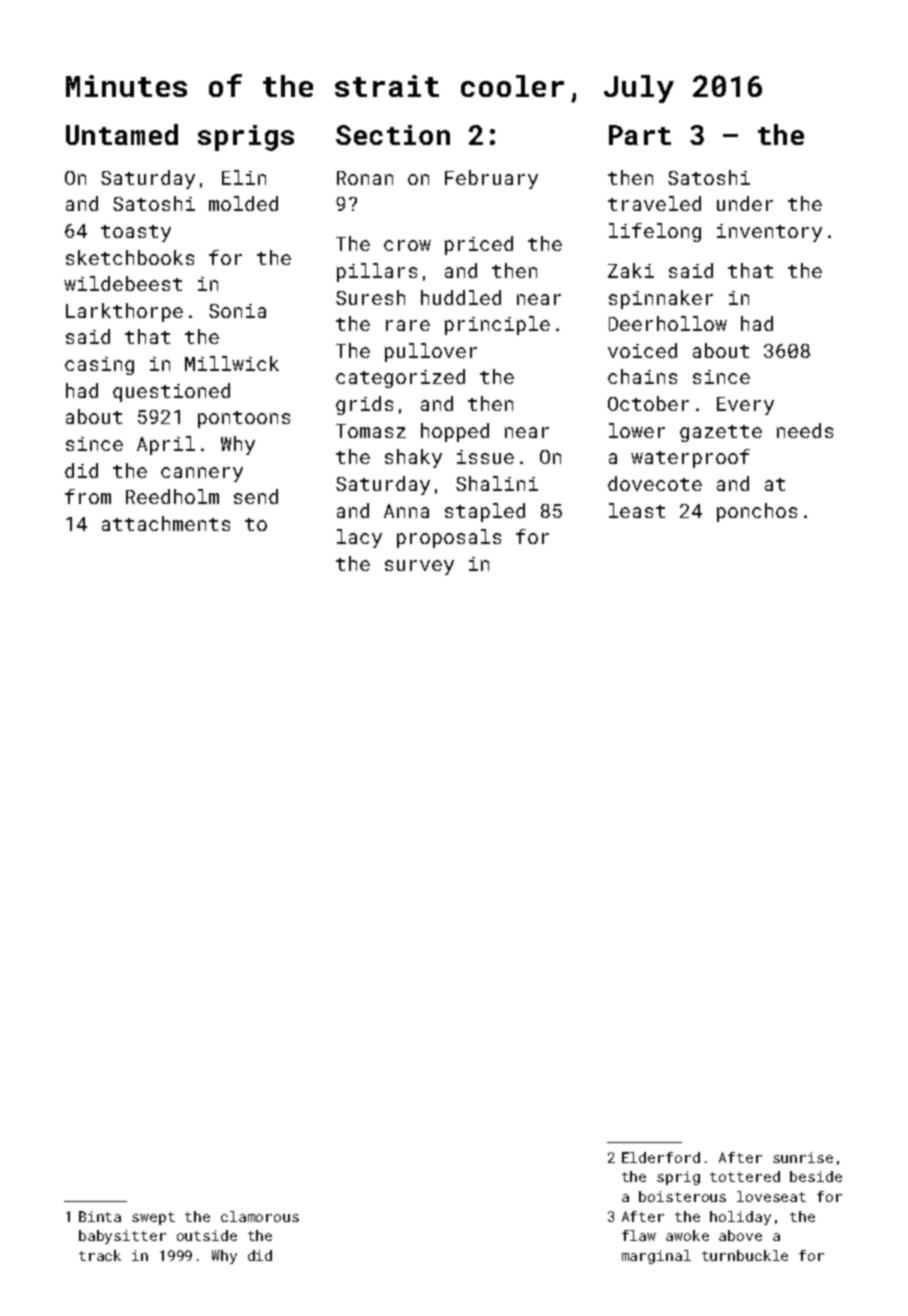  Describe the element at coordinates (661, 1157) in the image. I see `Elderford` at that location.
